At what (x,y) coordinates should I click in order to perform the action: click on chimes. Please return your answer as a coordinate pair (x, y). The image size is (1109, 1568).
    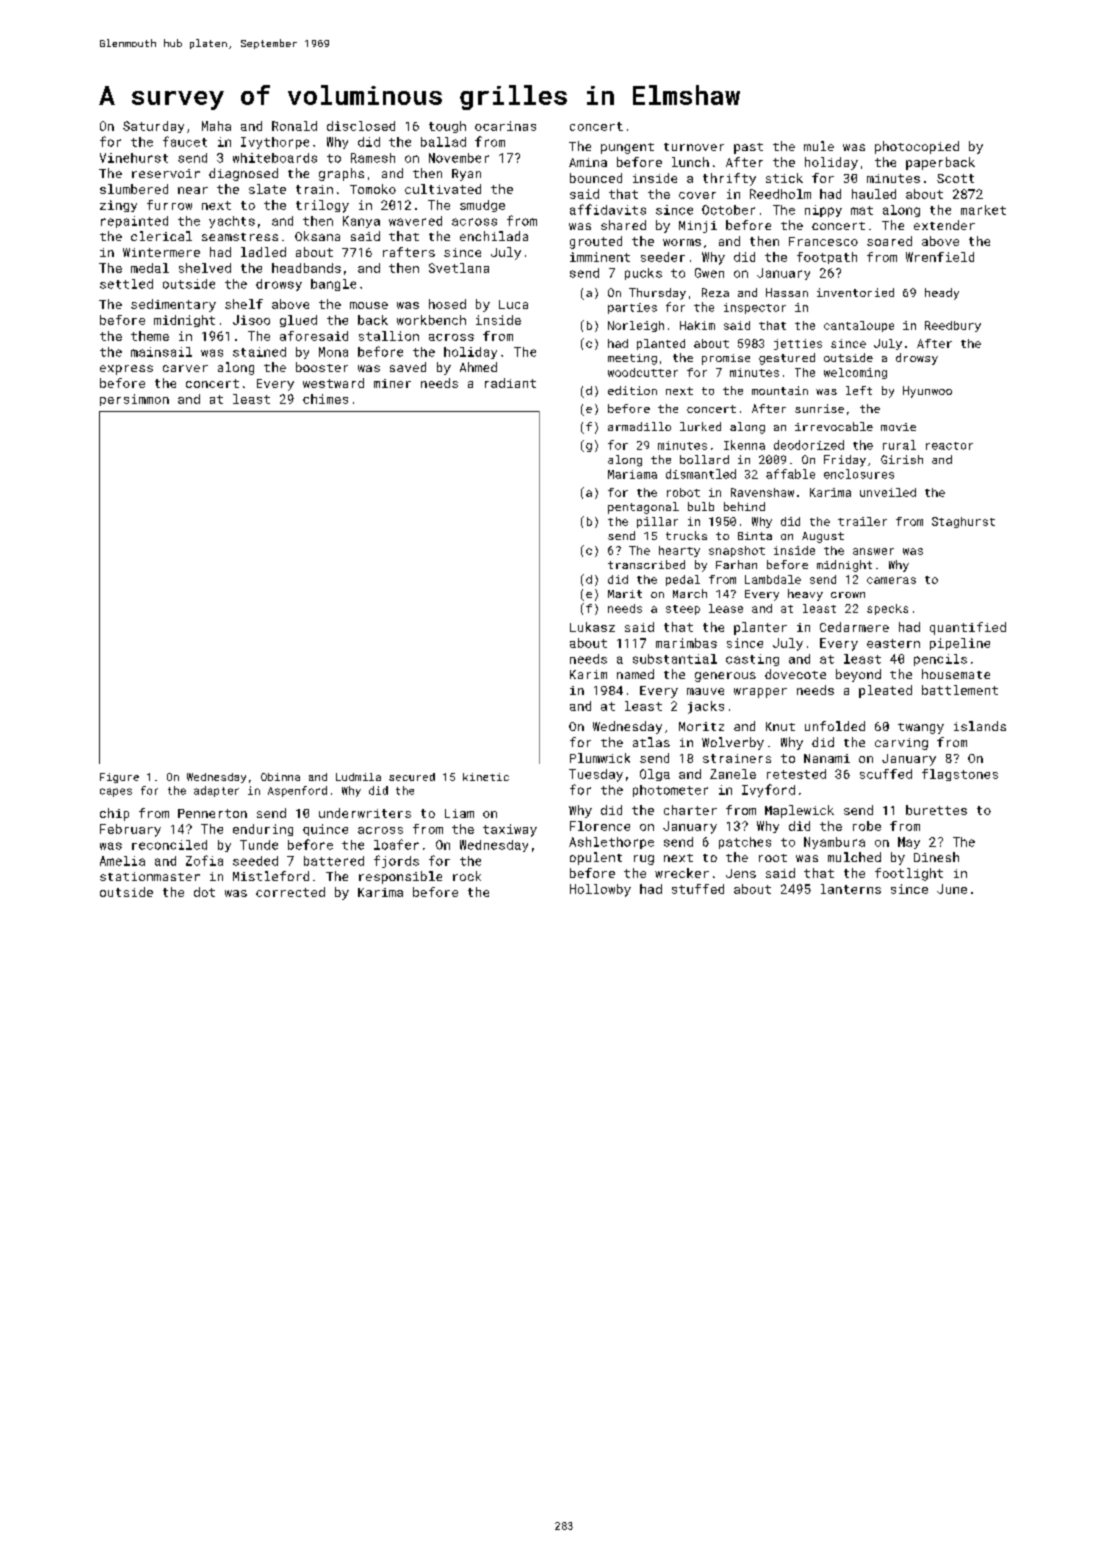
    Looking at the image, I should click on (325, 399).
